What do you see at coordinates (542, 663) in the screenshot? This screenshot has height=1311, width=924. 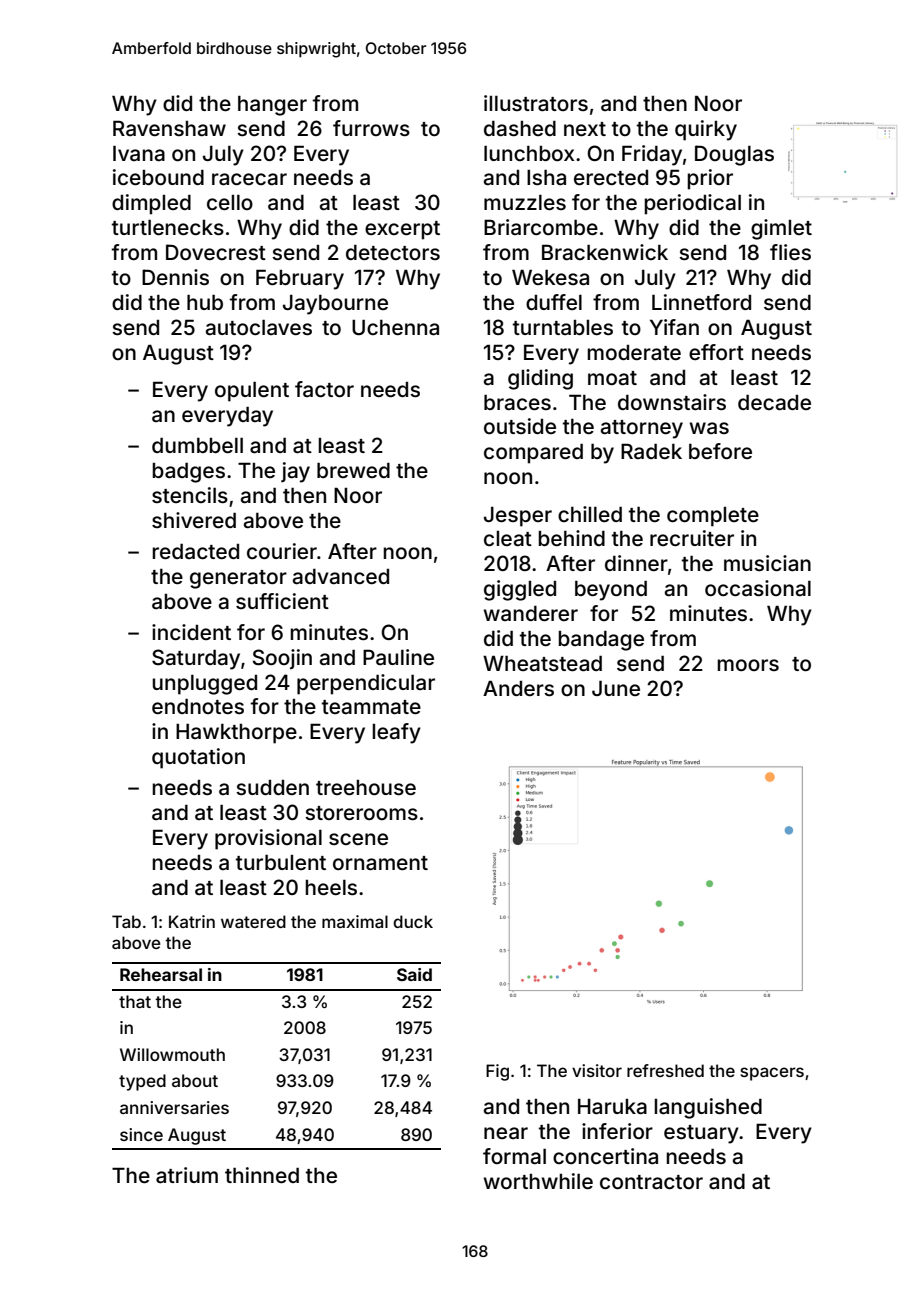 I see `Wheatstead` at bounding box center [542, 663].
